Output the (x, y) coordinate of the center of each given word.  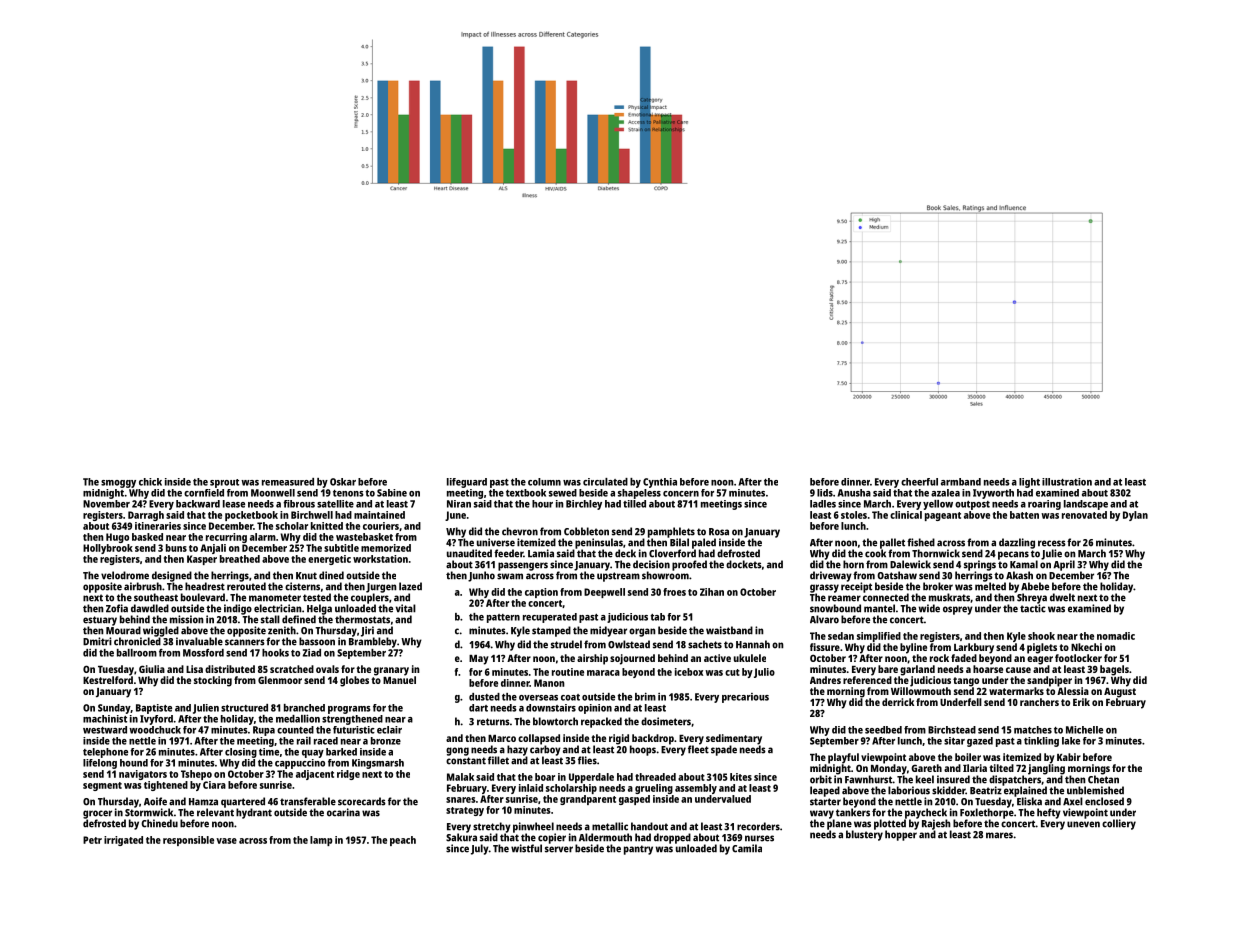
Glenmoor (280, 680)
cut (732, 672)
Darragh (146, 516)
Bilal (679, 542)
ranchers (1039, 702)
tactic (1033, 608)
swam (510, 576)
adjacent (315, 775)
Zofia (117, 608)
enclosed (1104, 801)
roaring (1044, 505)
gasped (634, 800)
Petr (92, 840)
